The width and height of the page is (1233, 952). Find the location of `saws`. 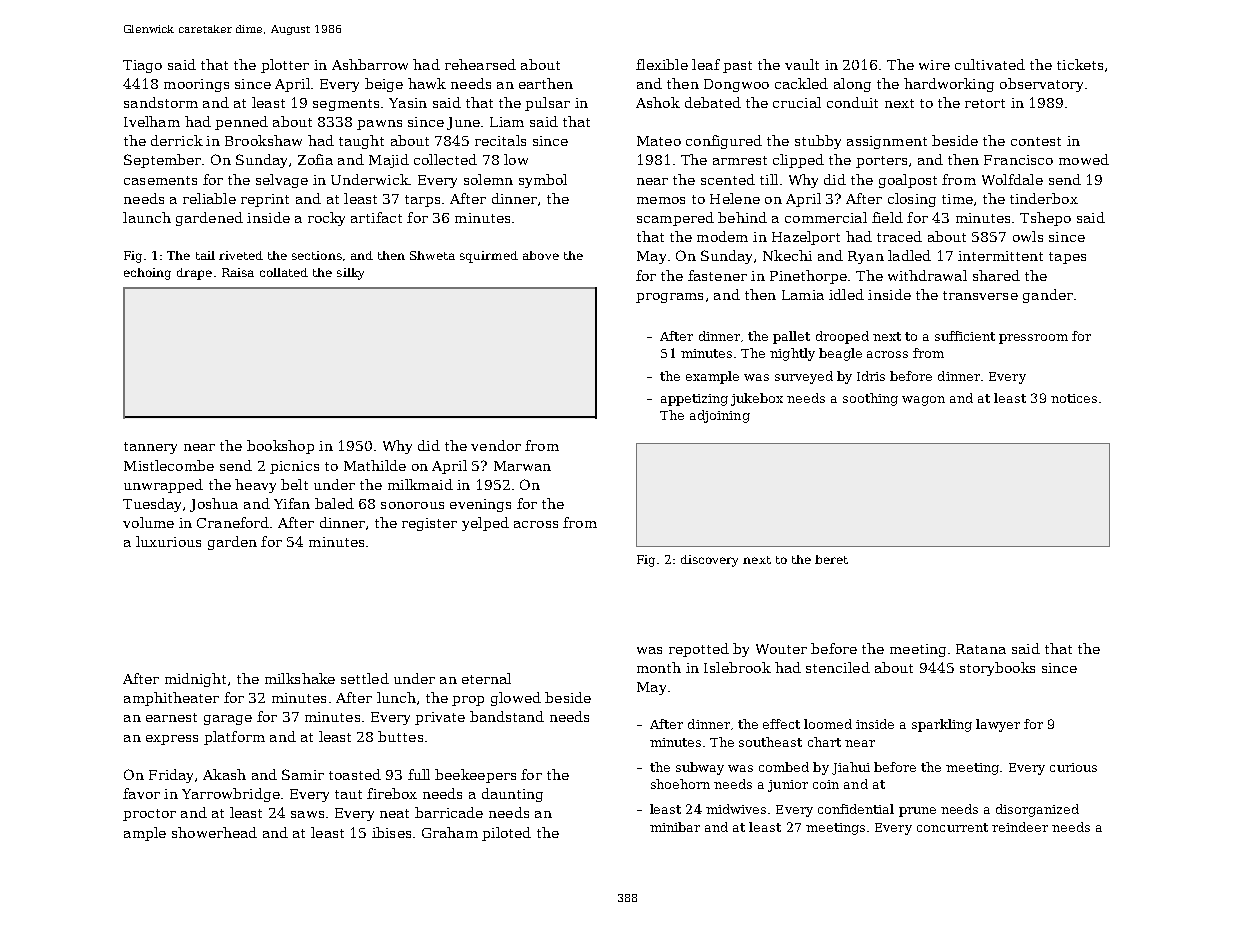

saws is located at coordinates (307, 814).
